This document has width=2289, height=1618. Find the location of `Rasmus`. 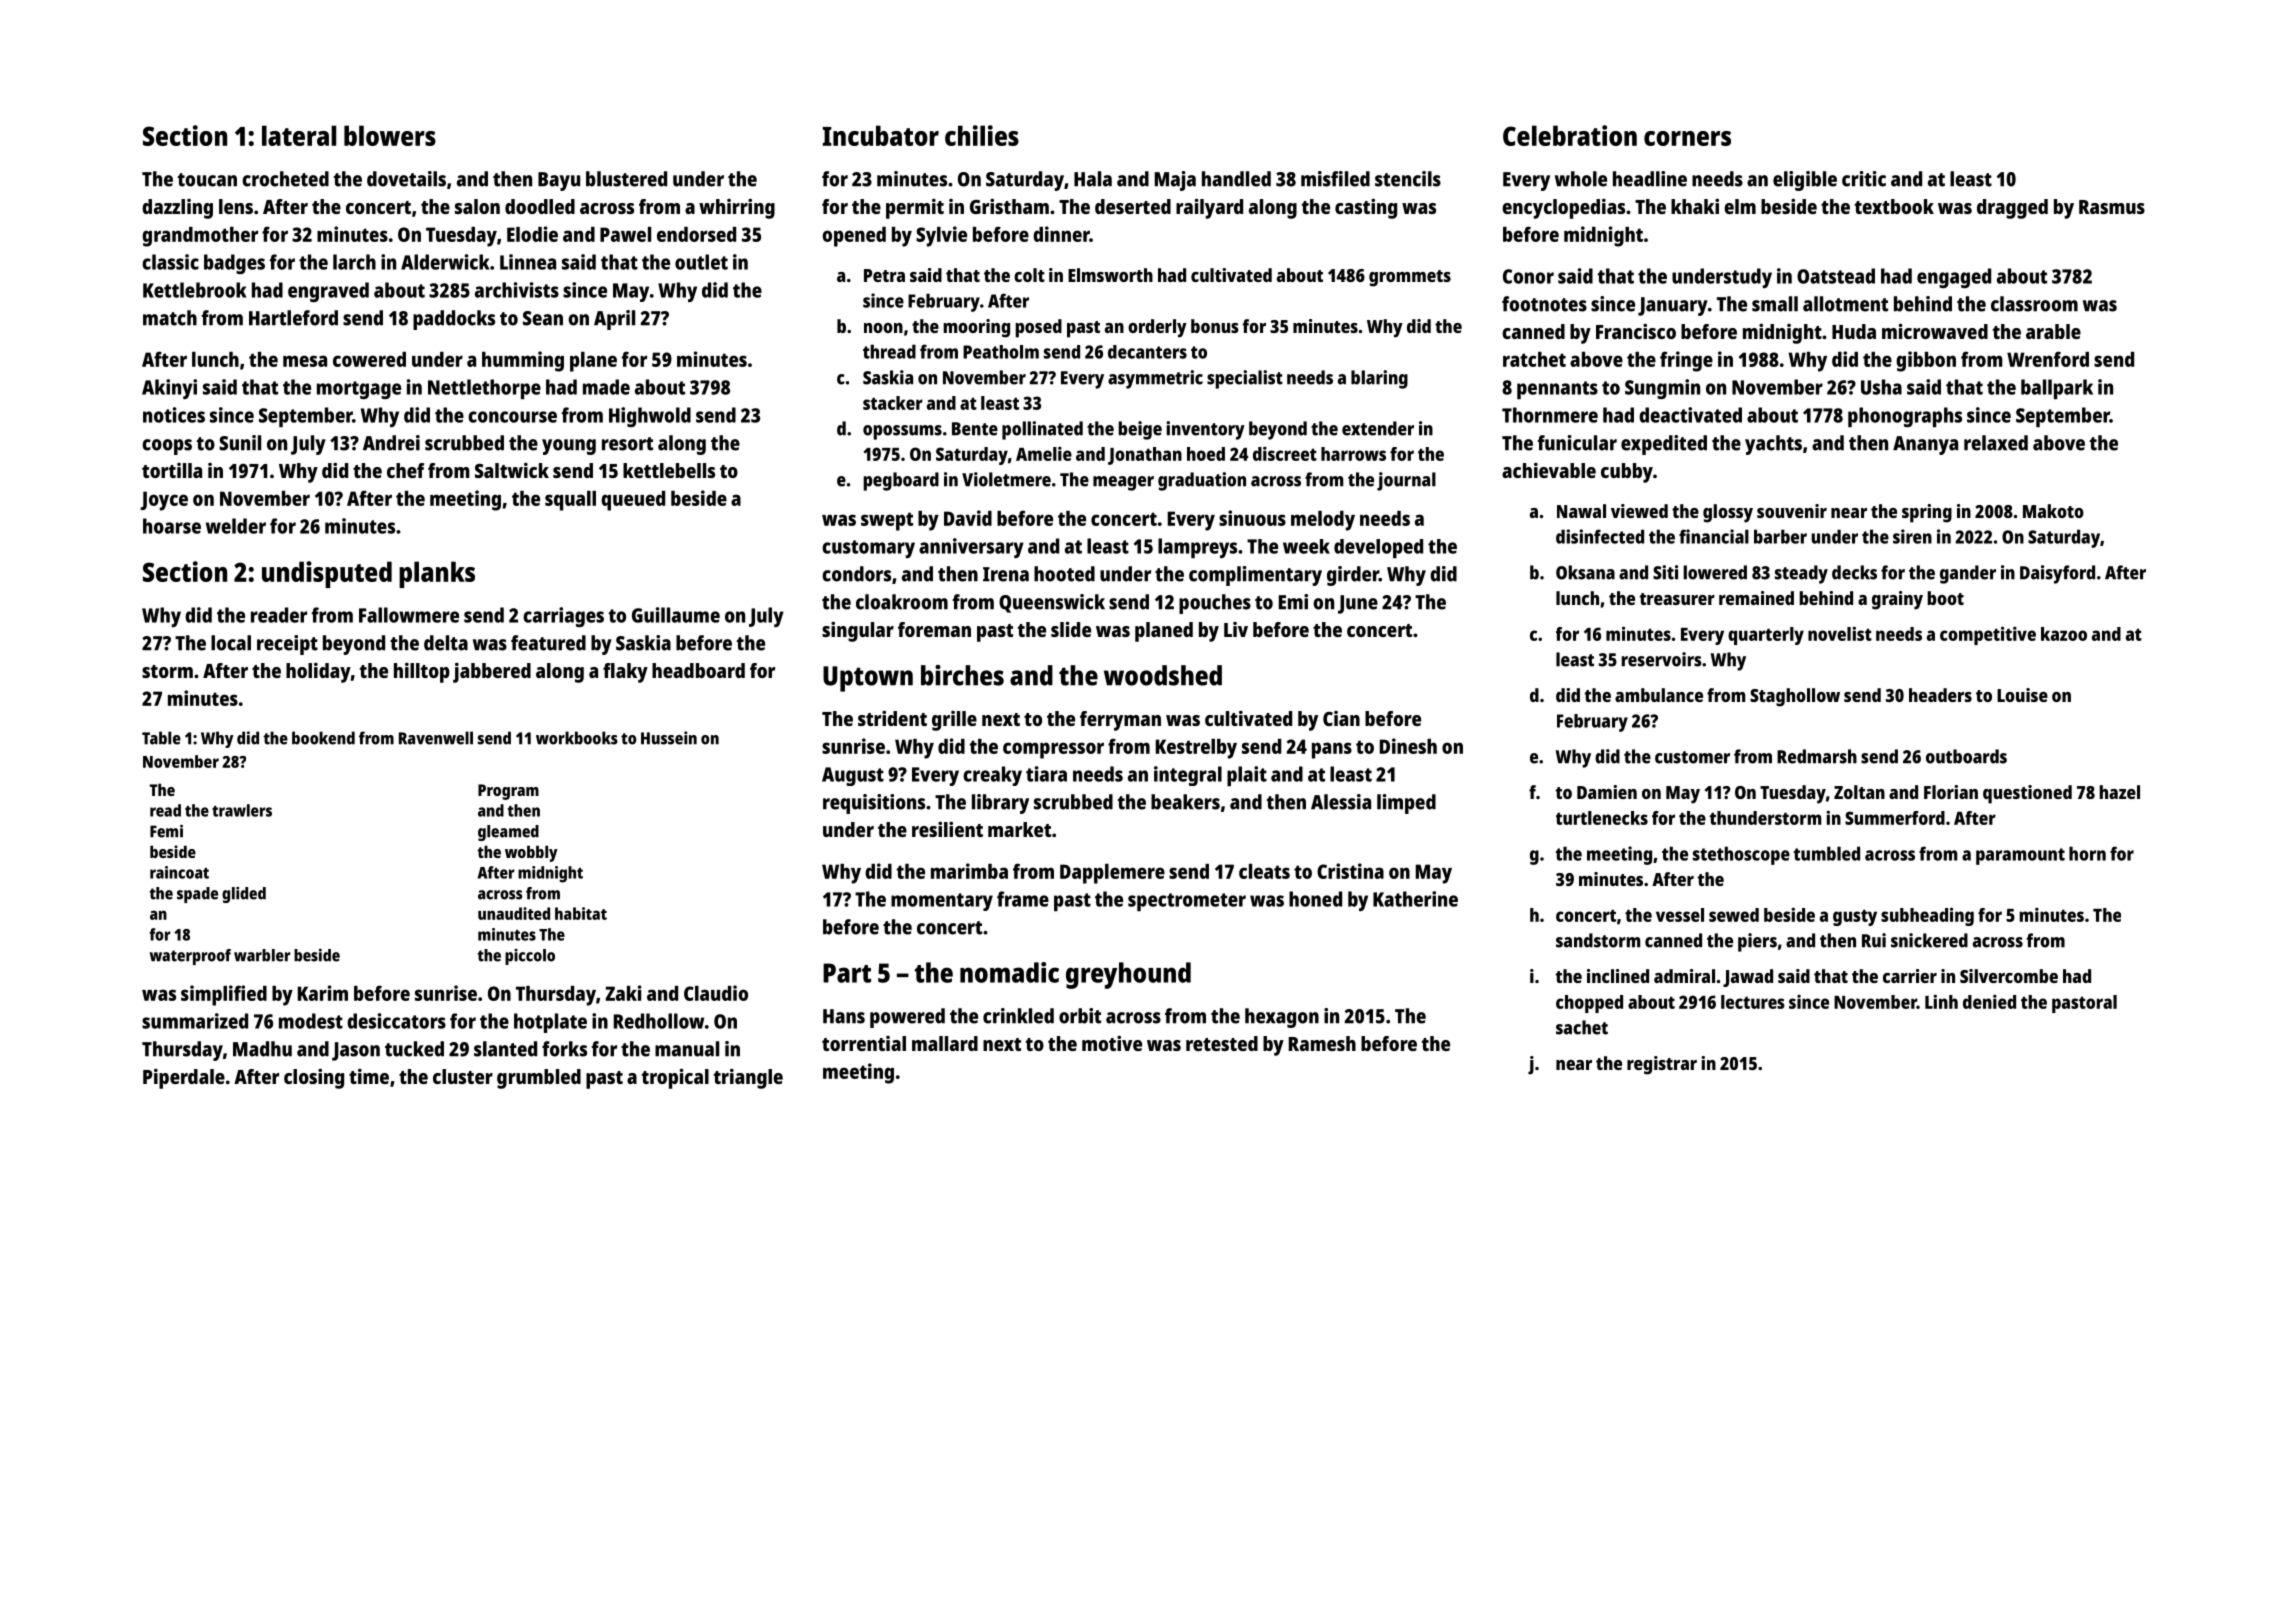

Rasmus is located at coordinates (2112, 207).
